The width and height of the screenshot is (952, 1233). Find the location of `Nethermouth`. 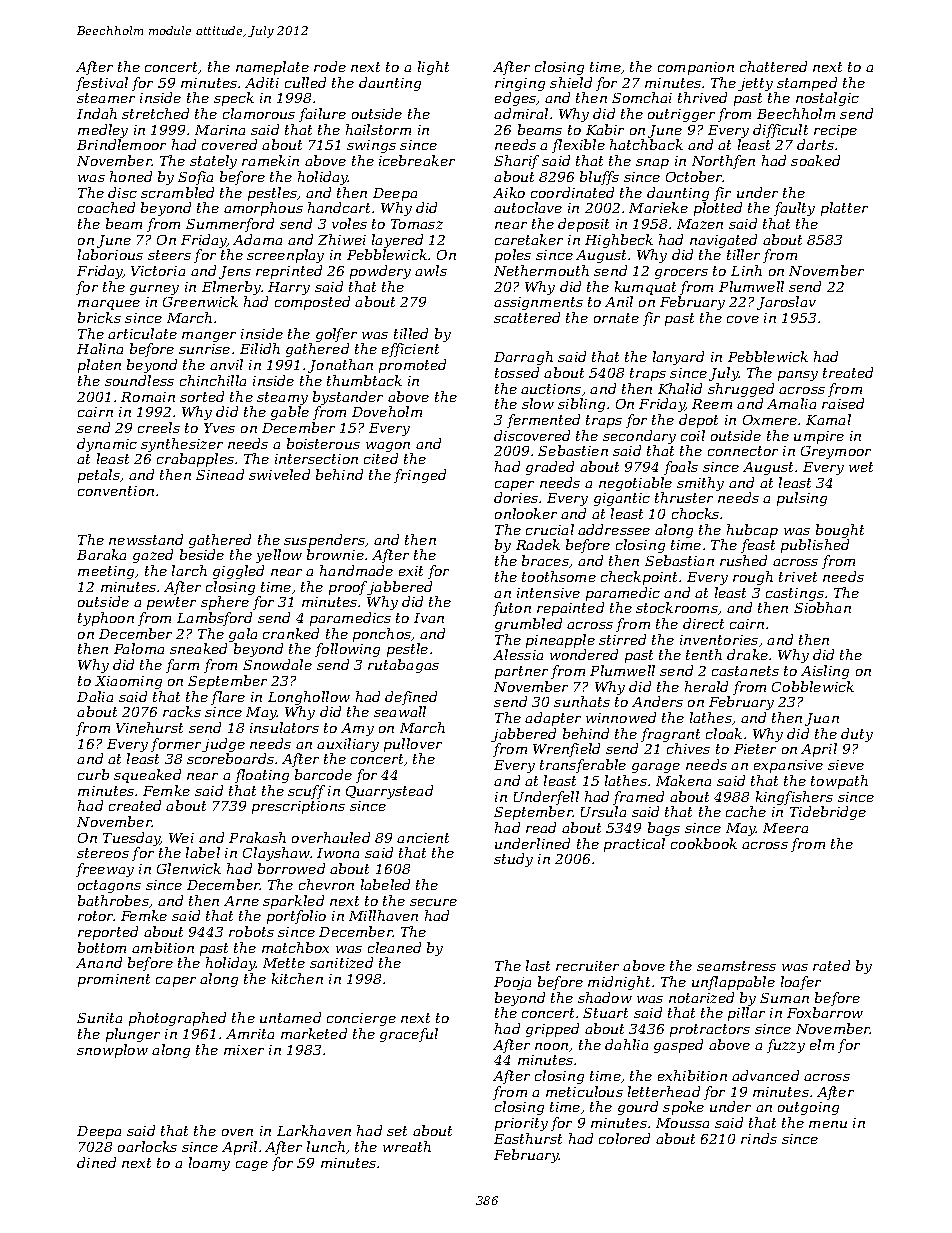

Nethermouth is located at coordinates (541, 270).
